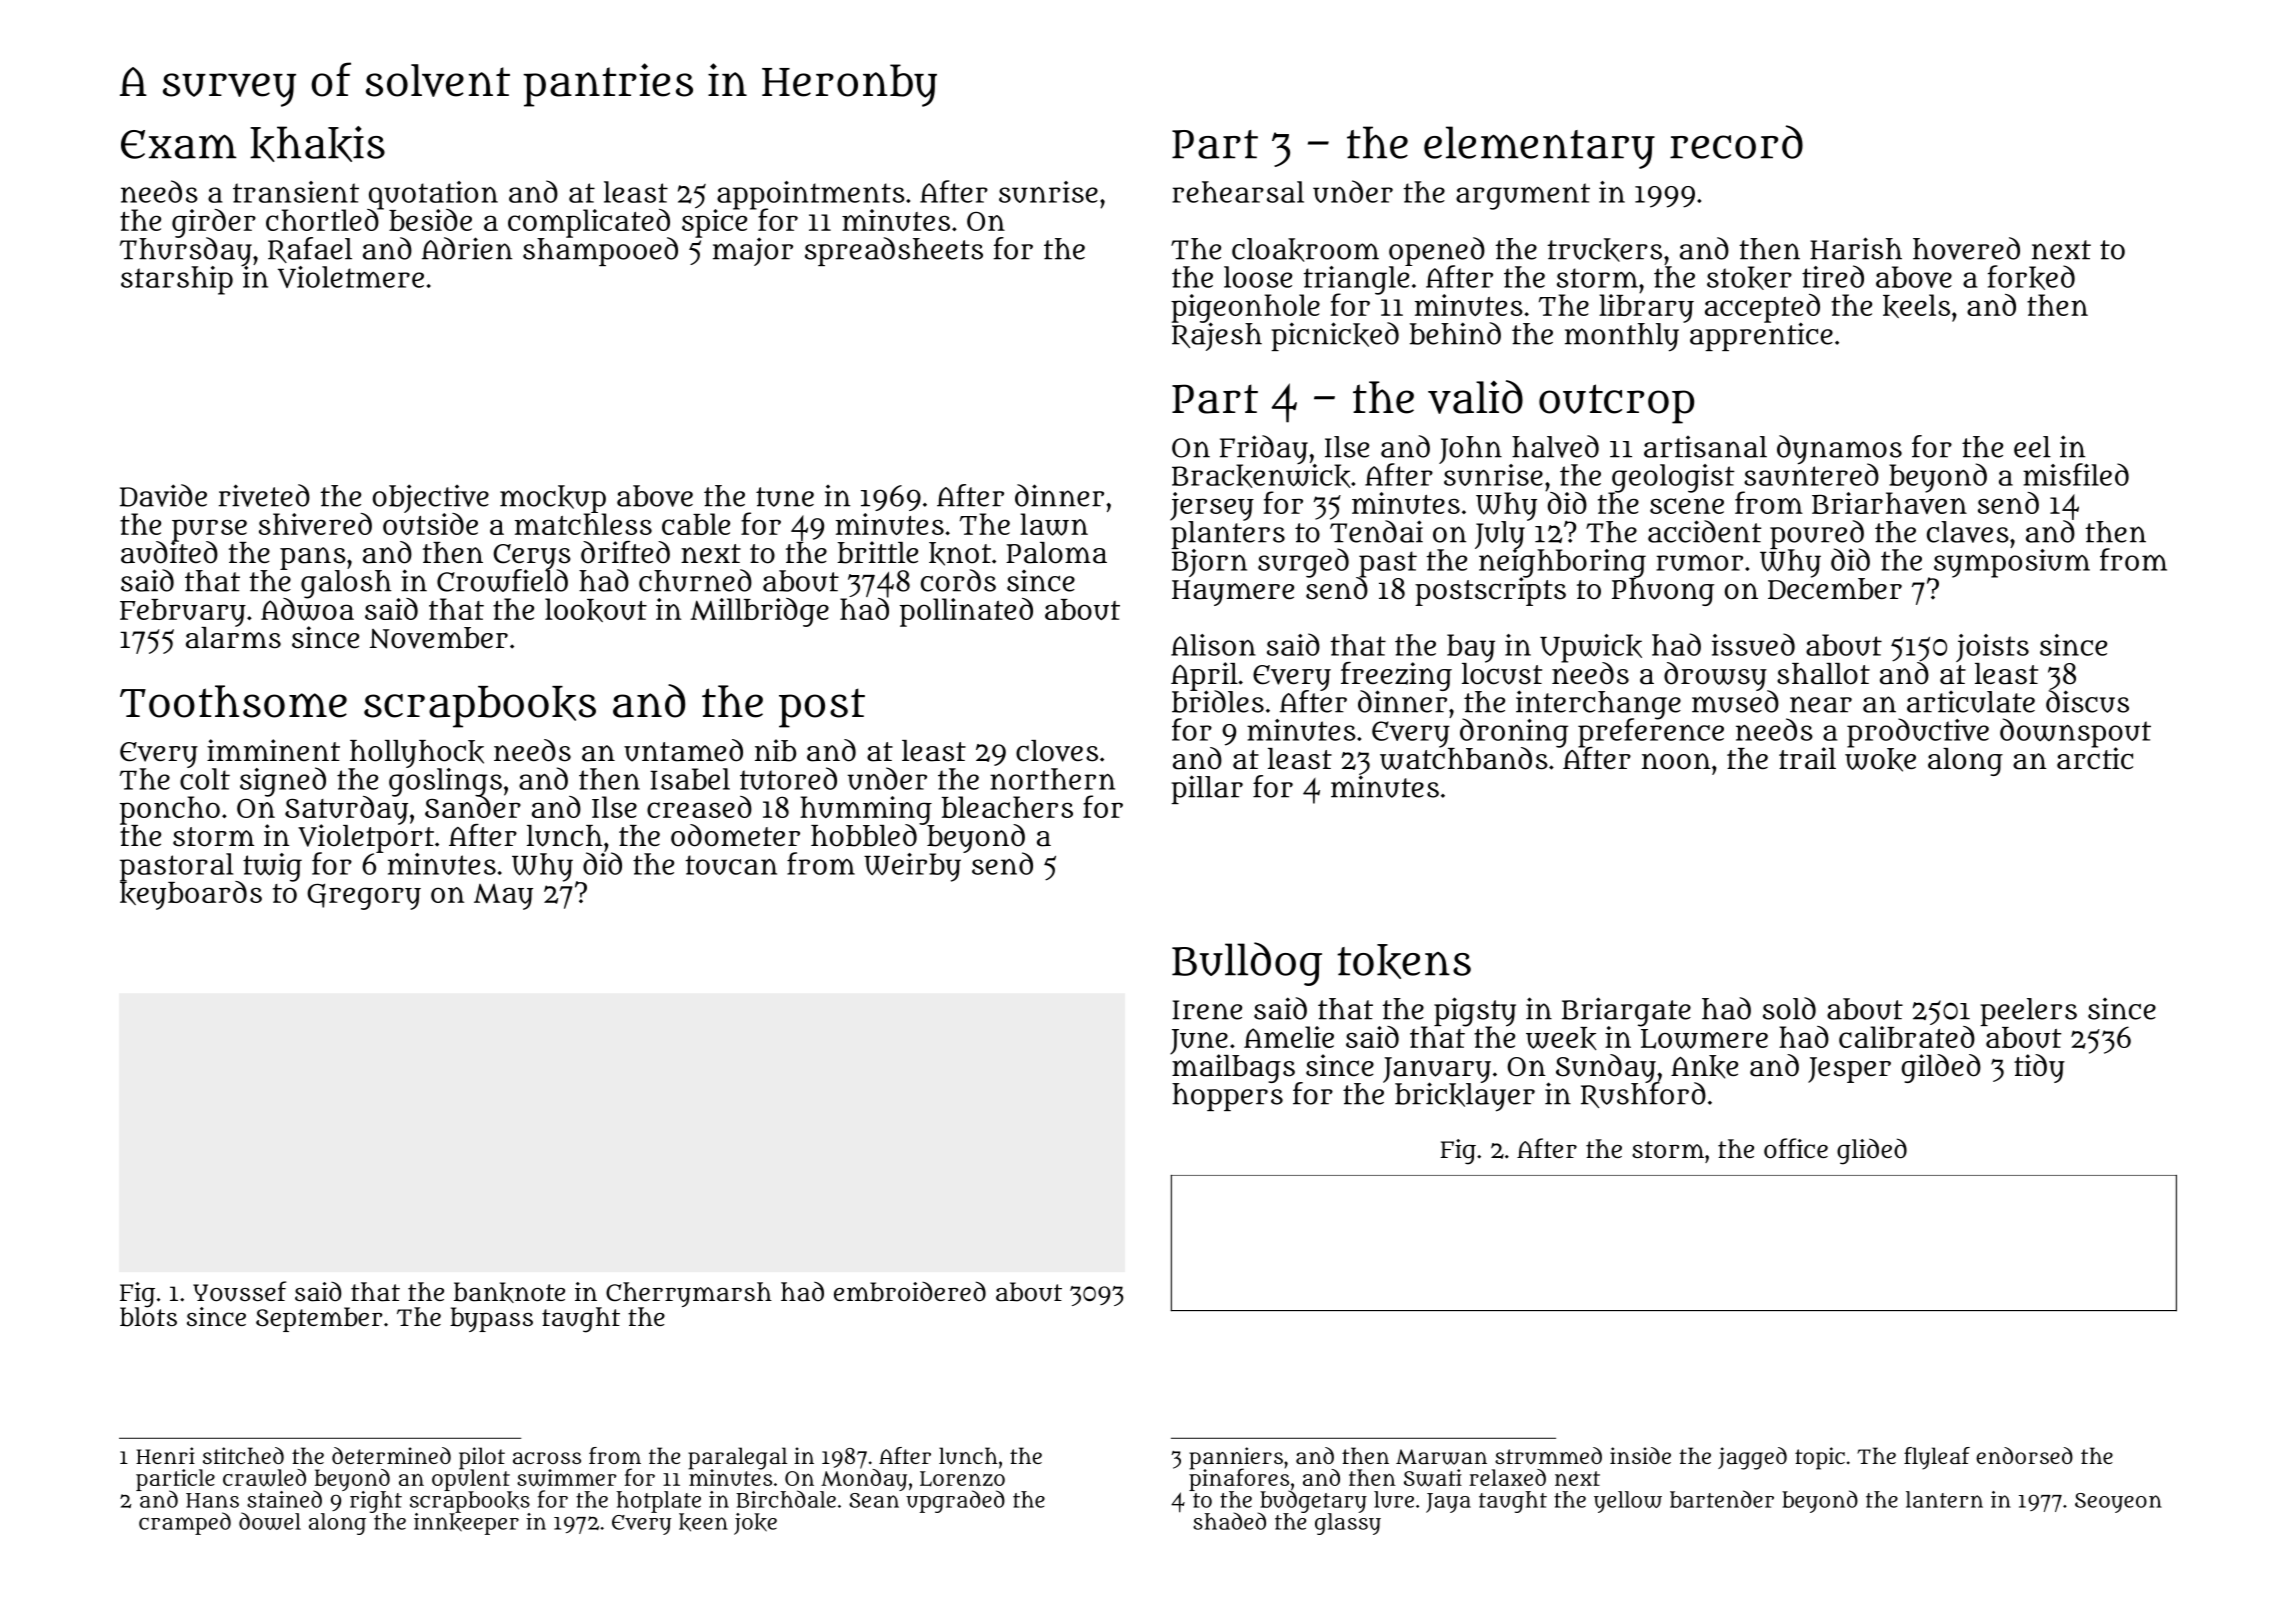 Image resolution: width=2296 pixels, height=1624 pixels. Describe the element at coordinates (737, 1458) in the screenshot. I see `paralegal` at that location.
